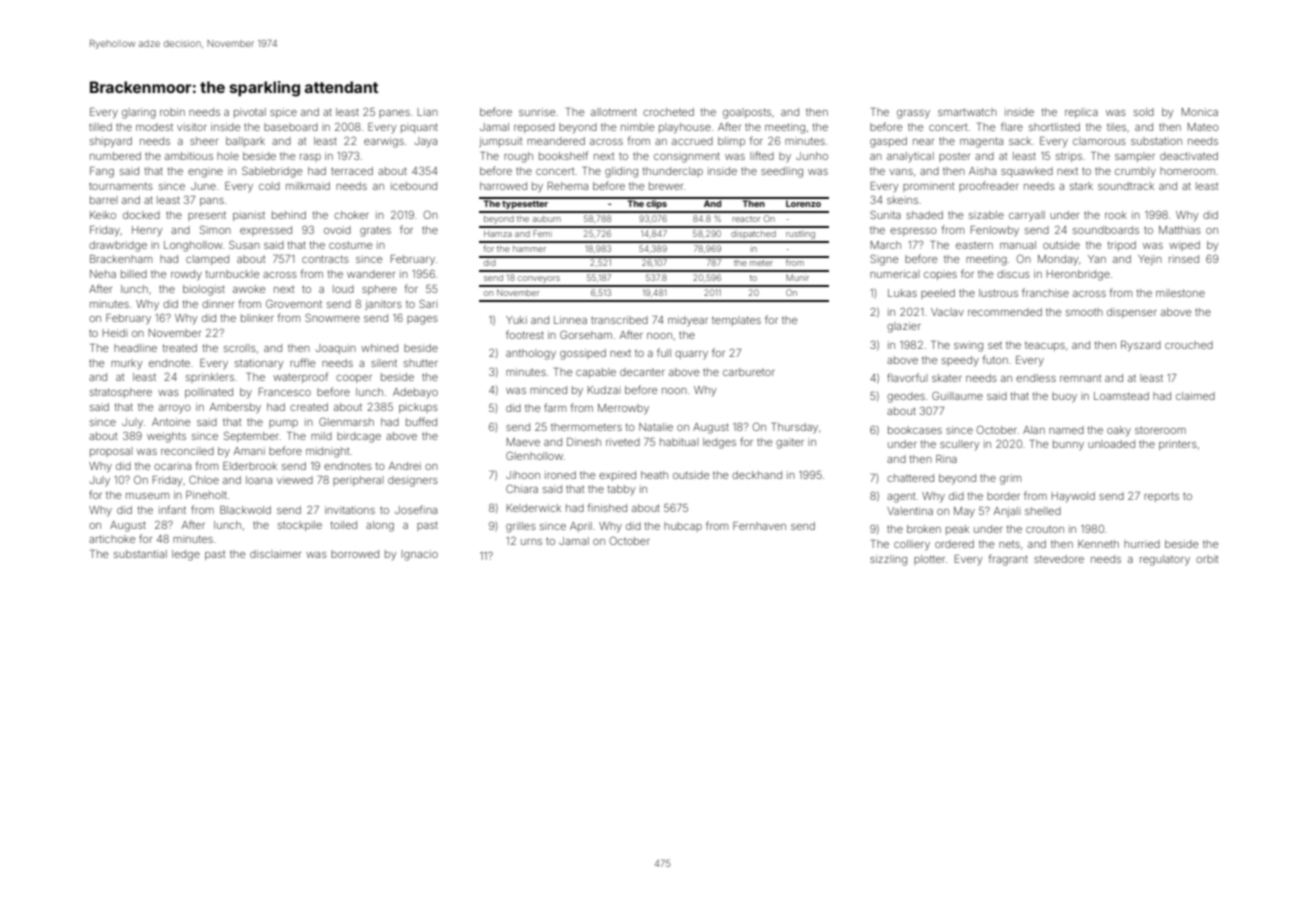 This screenshot has height=924, width=1308. What do you see at coordinates (283, 424) in the screenshot?
I see `pump` at bounding box center [283, 424].
